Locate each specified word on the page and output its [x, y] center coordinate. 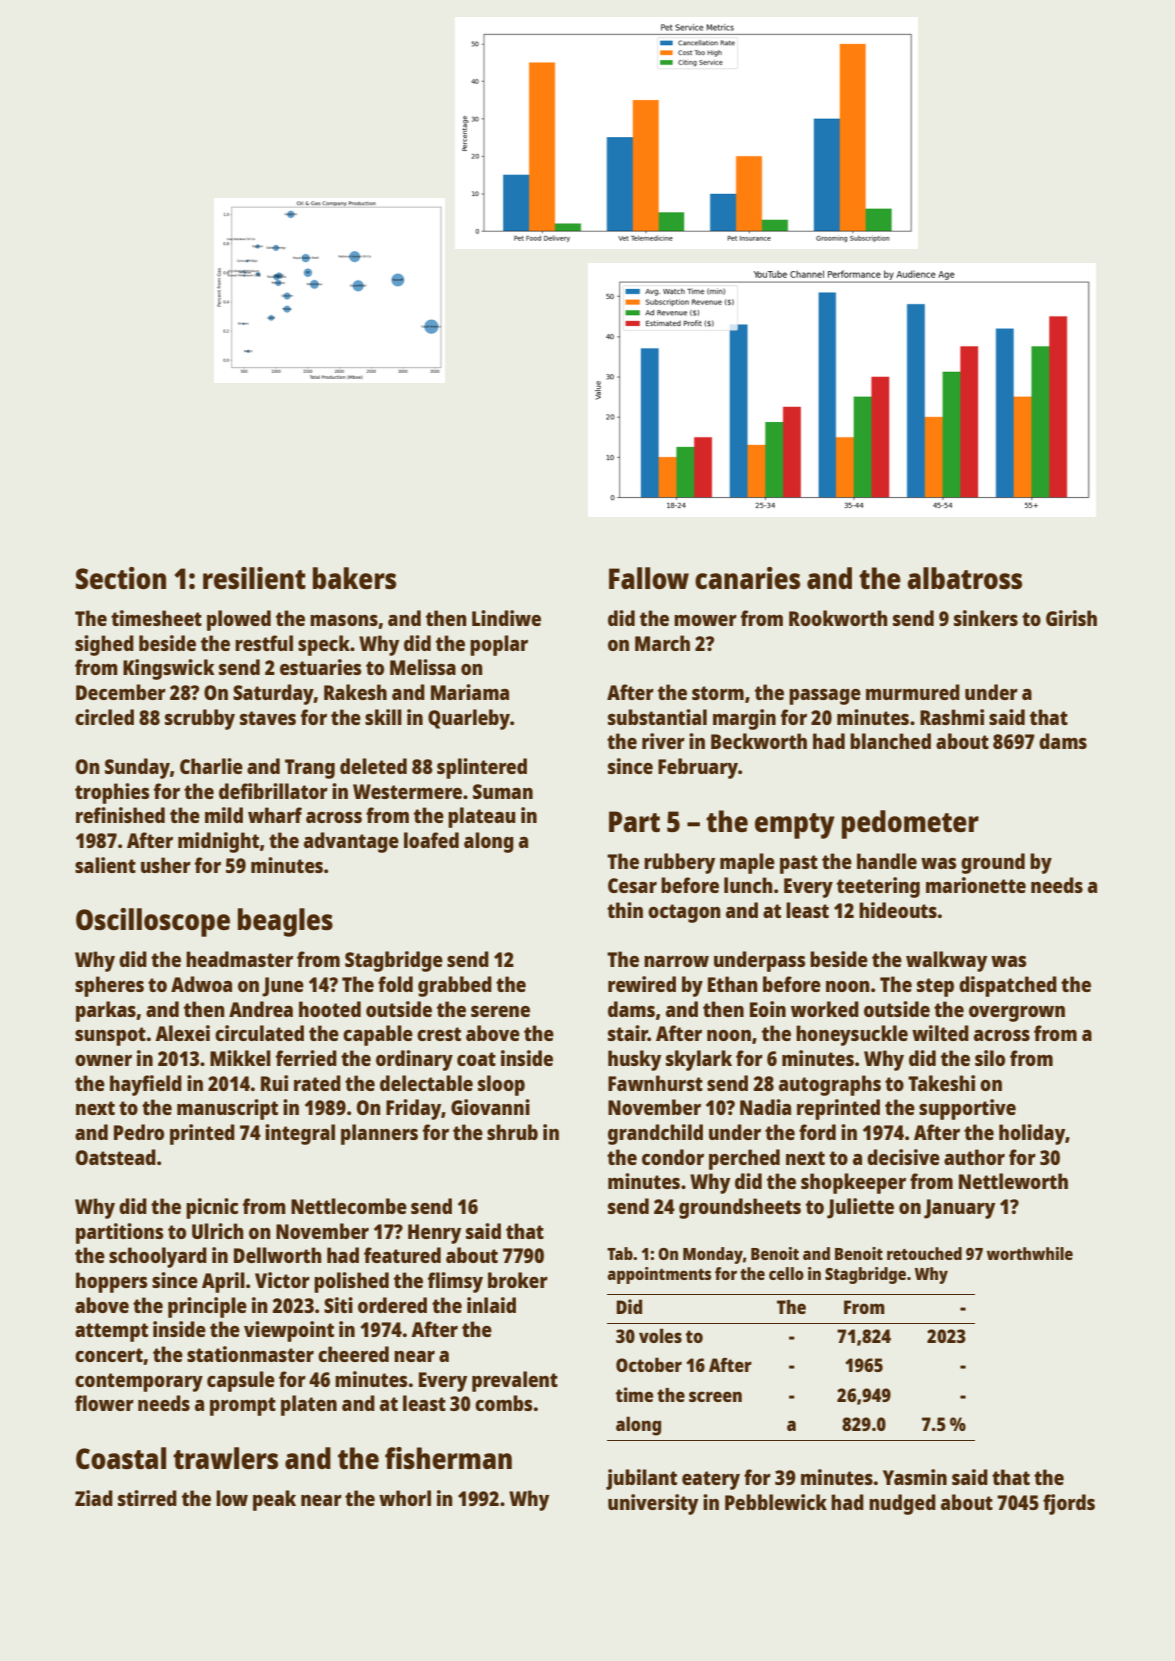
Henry [434, 1234]
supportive [967, 1109]
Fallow [649, 578]
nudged [902, 1504]
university [653, 1504]
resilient [254, 578]
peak [274, 1500]
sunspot [110, 1036]
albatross [964, 578]
